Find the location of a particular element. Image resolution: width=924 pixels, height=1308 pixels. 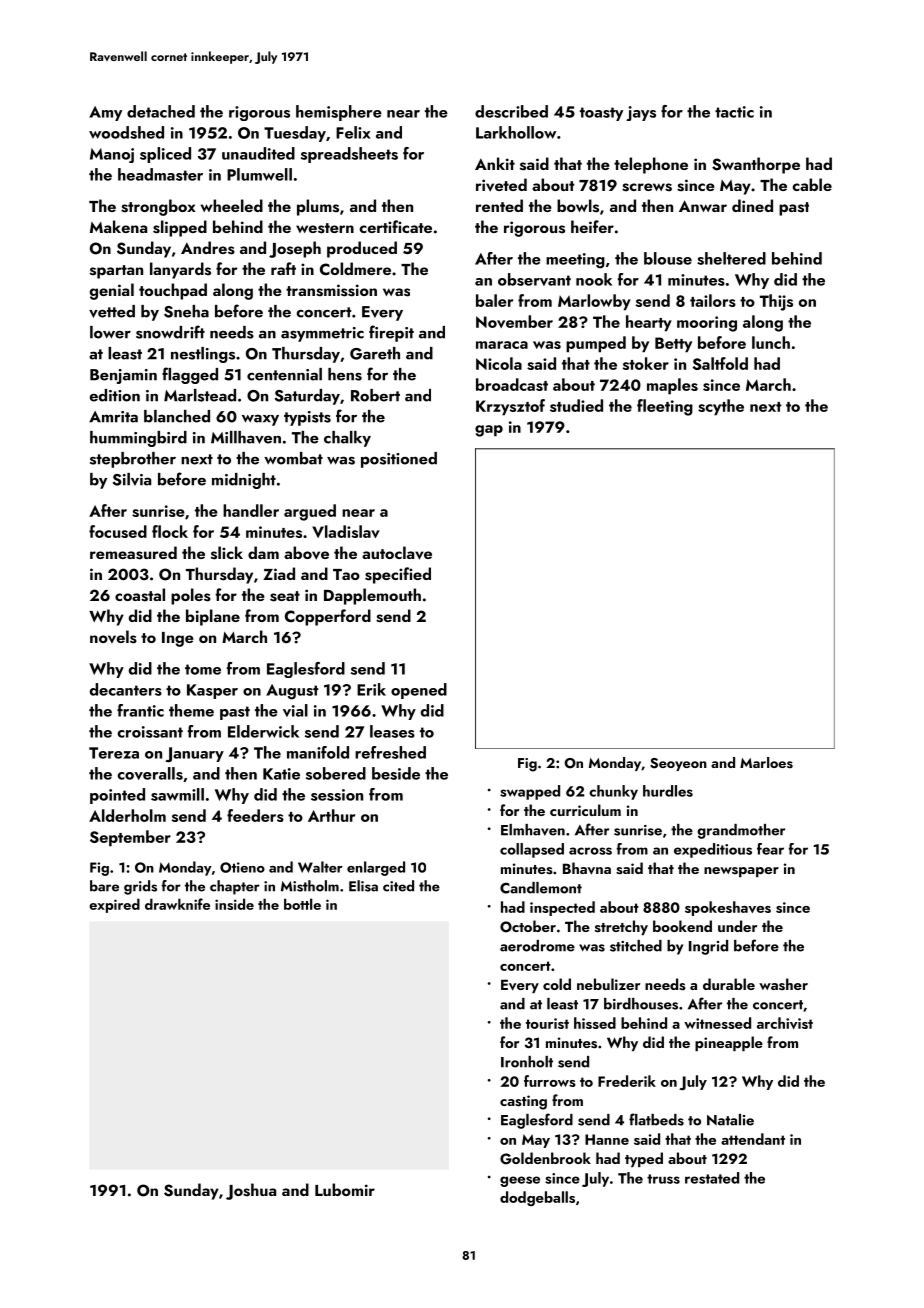

restated is located at coordinates (712, 1178).
